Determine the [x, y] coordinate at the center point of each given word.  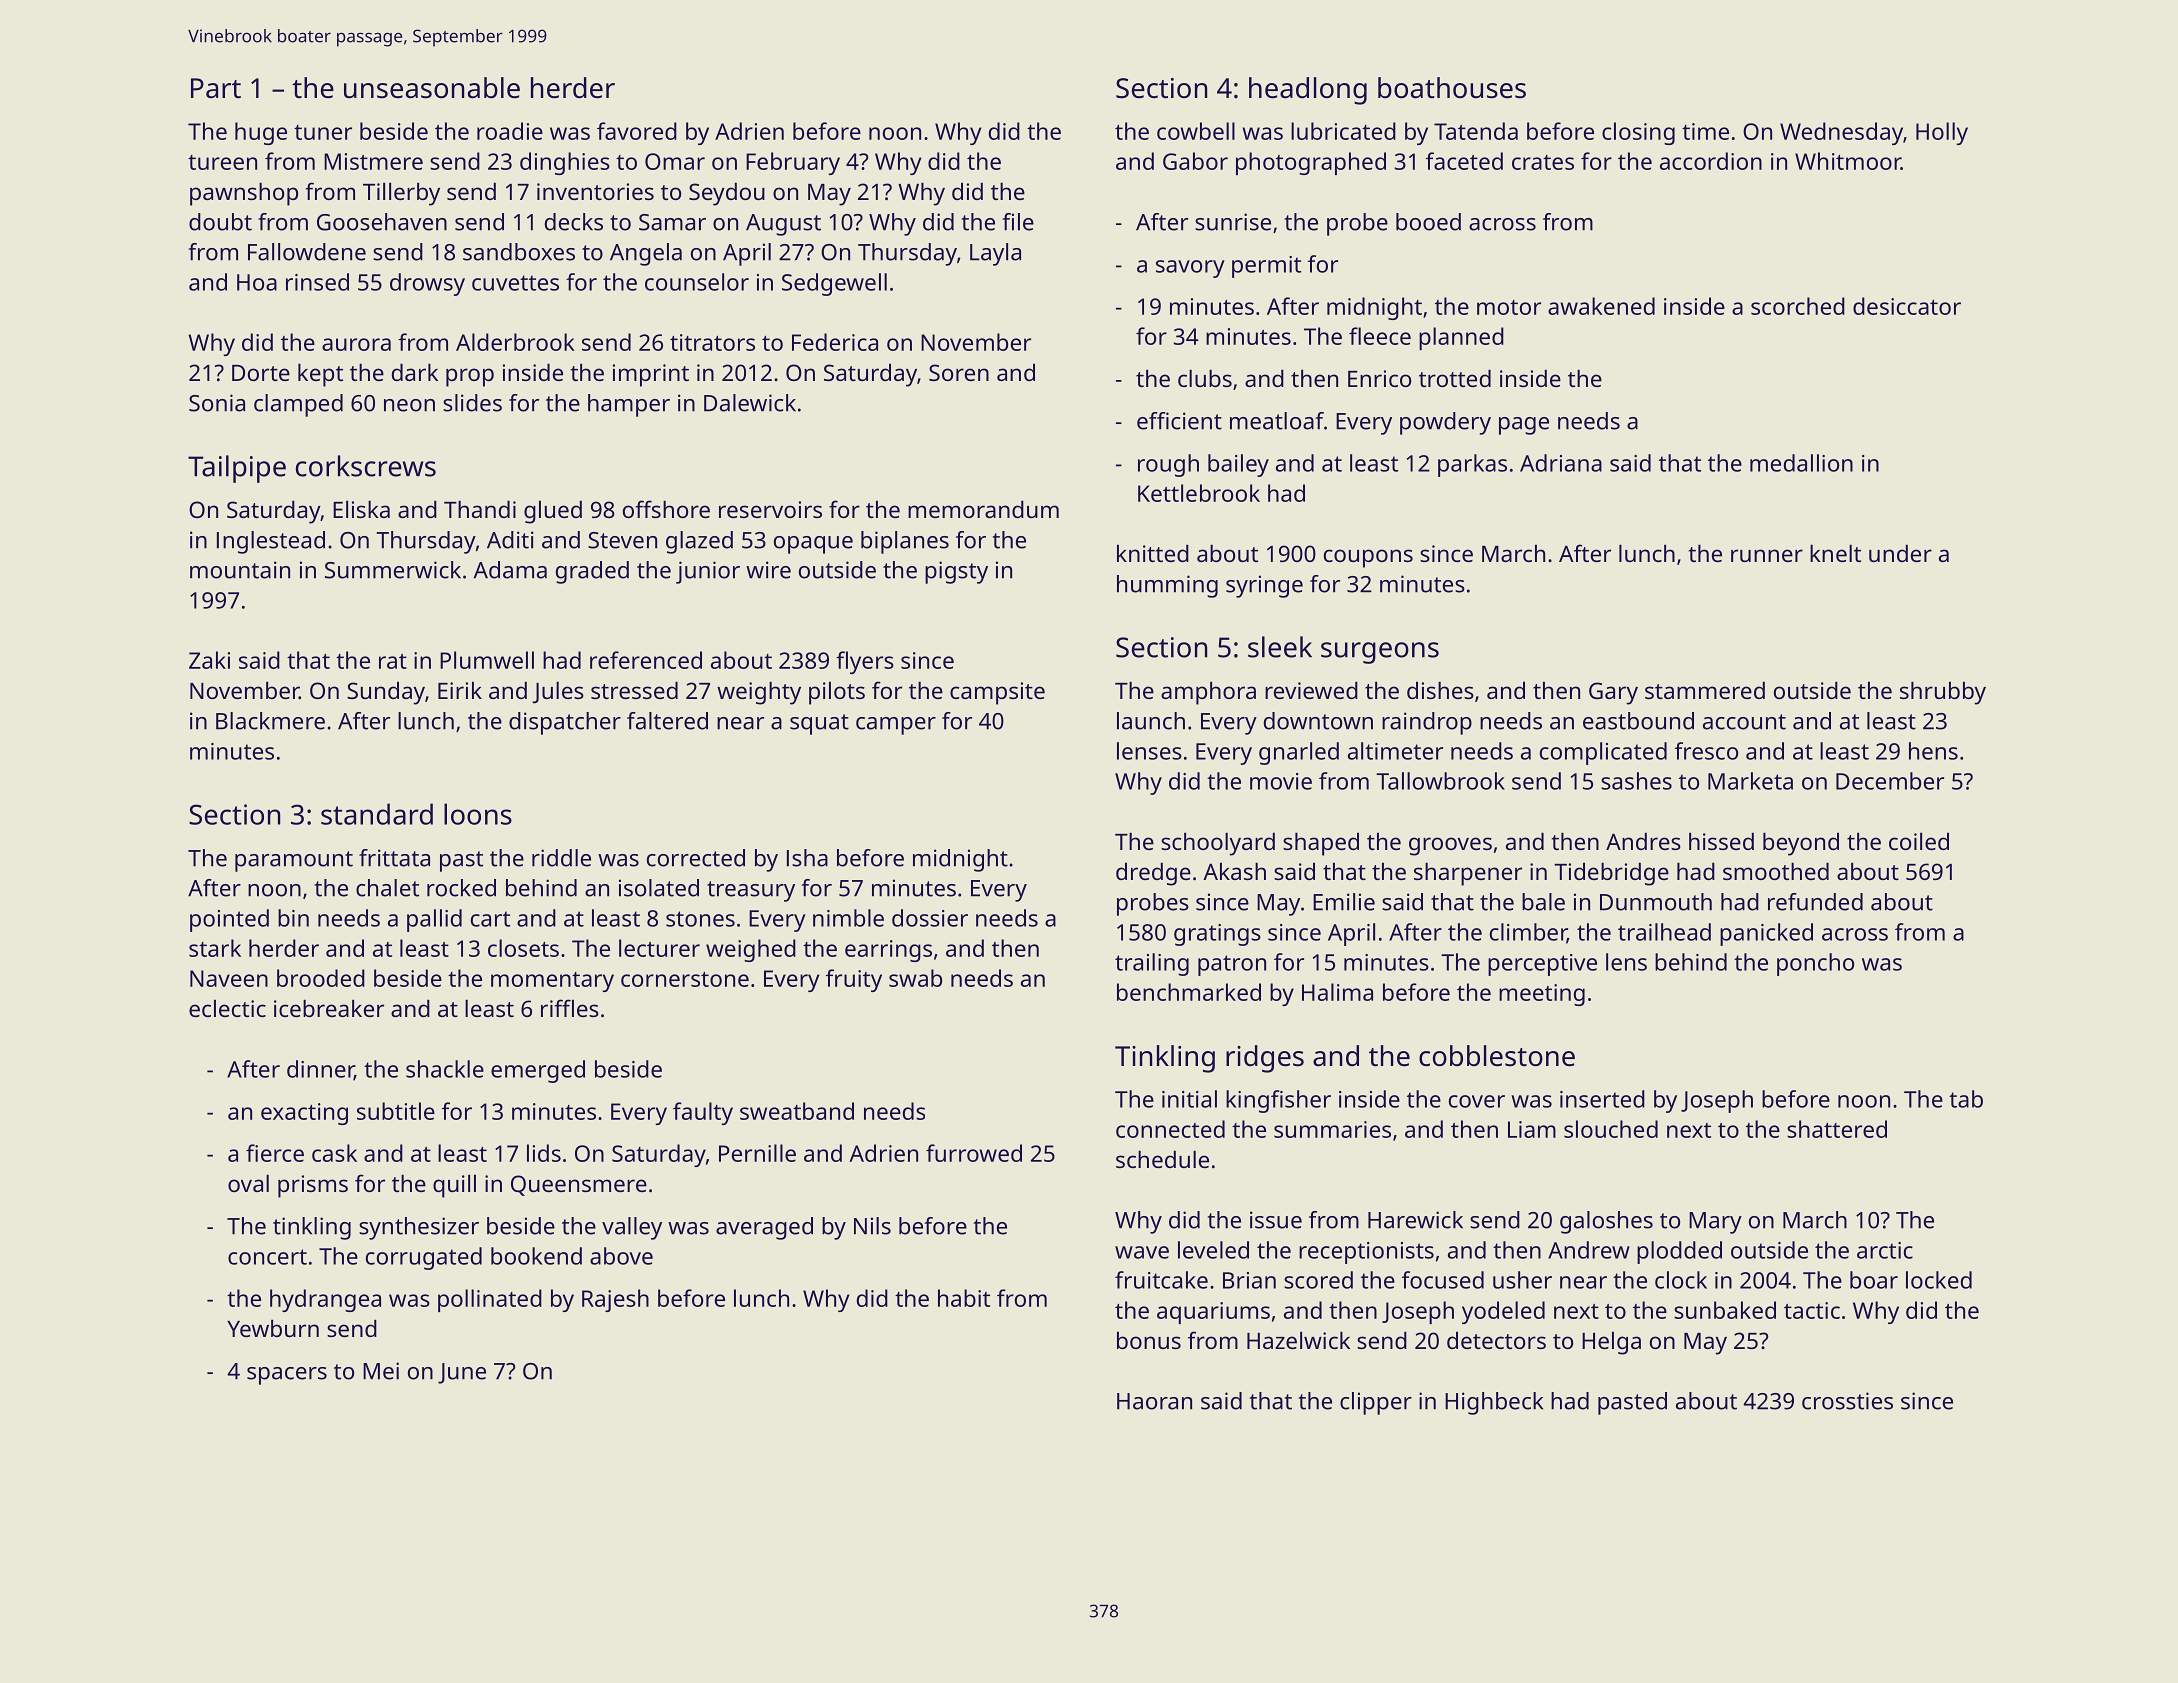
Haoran [1154, 1401]
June [462, 1373]
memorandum [983, 509]
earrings [888, 951]
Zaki [209, 660]
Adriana [1561, 463]
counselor [697, 282]
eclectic [227, 1008]
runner [1767, 555]
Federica [835, 342]
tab [1966, 1099]
